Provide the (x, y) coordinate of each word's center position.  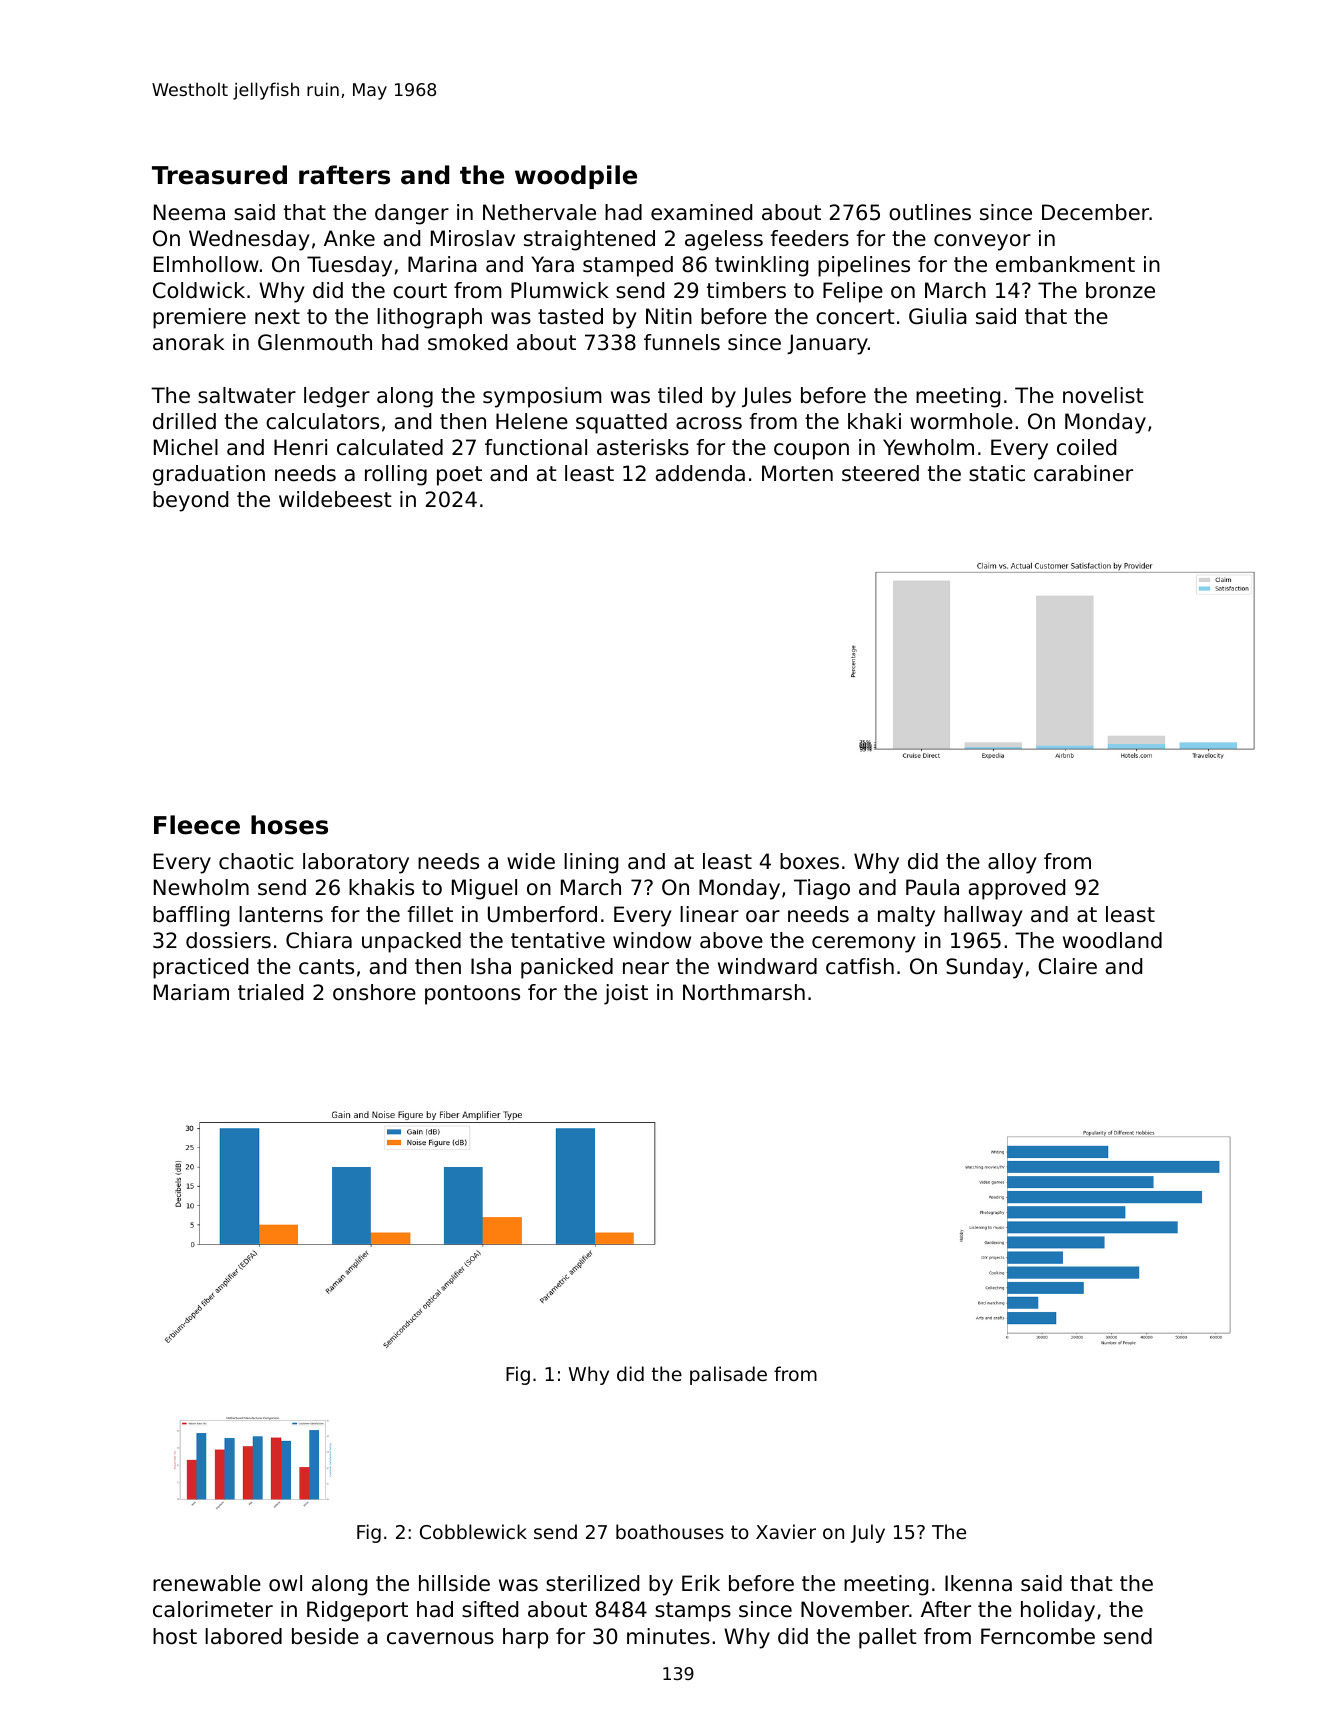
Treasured (219, 175)
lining (591, 863)
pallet (888, 1638)
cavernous (440, 1638)
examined (701, 212)
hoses (289, 825)
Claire (1067, 966)
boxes (809, 861)
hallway (983, 916)
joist (626, 994)
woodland (1112, 940)
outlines (930, 212)
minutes (668, 1636)
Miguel (484, 889)
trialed (270, 992)
